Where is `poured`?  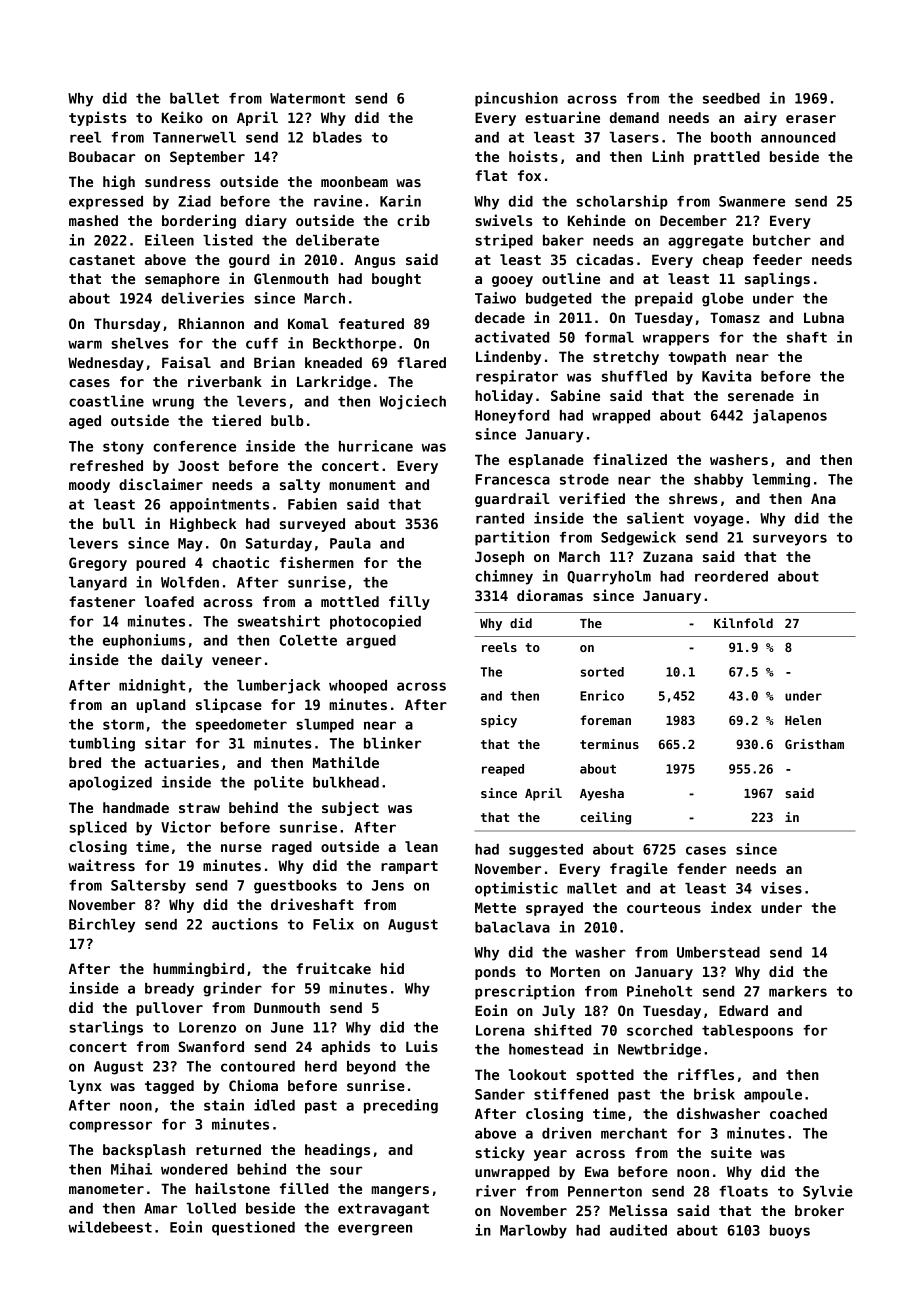
poured is located at coordinates (160, 564).
